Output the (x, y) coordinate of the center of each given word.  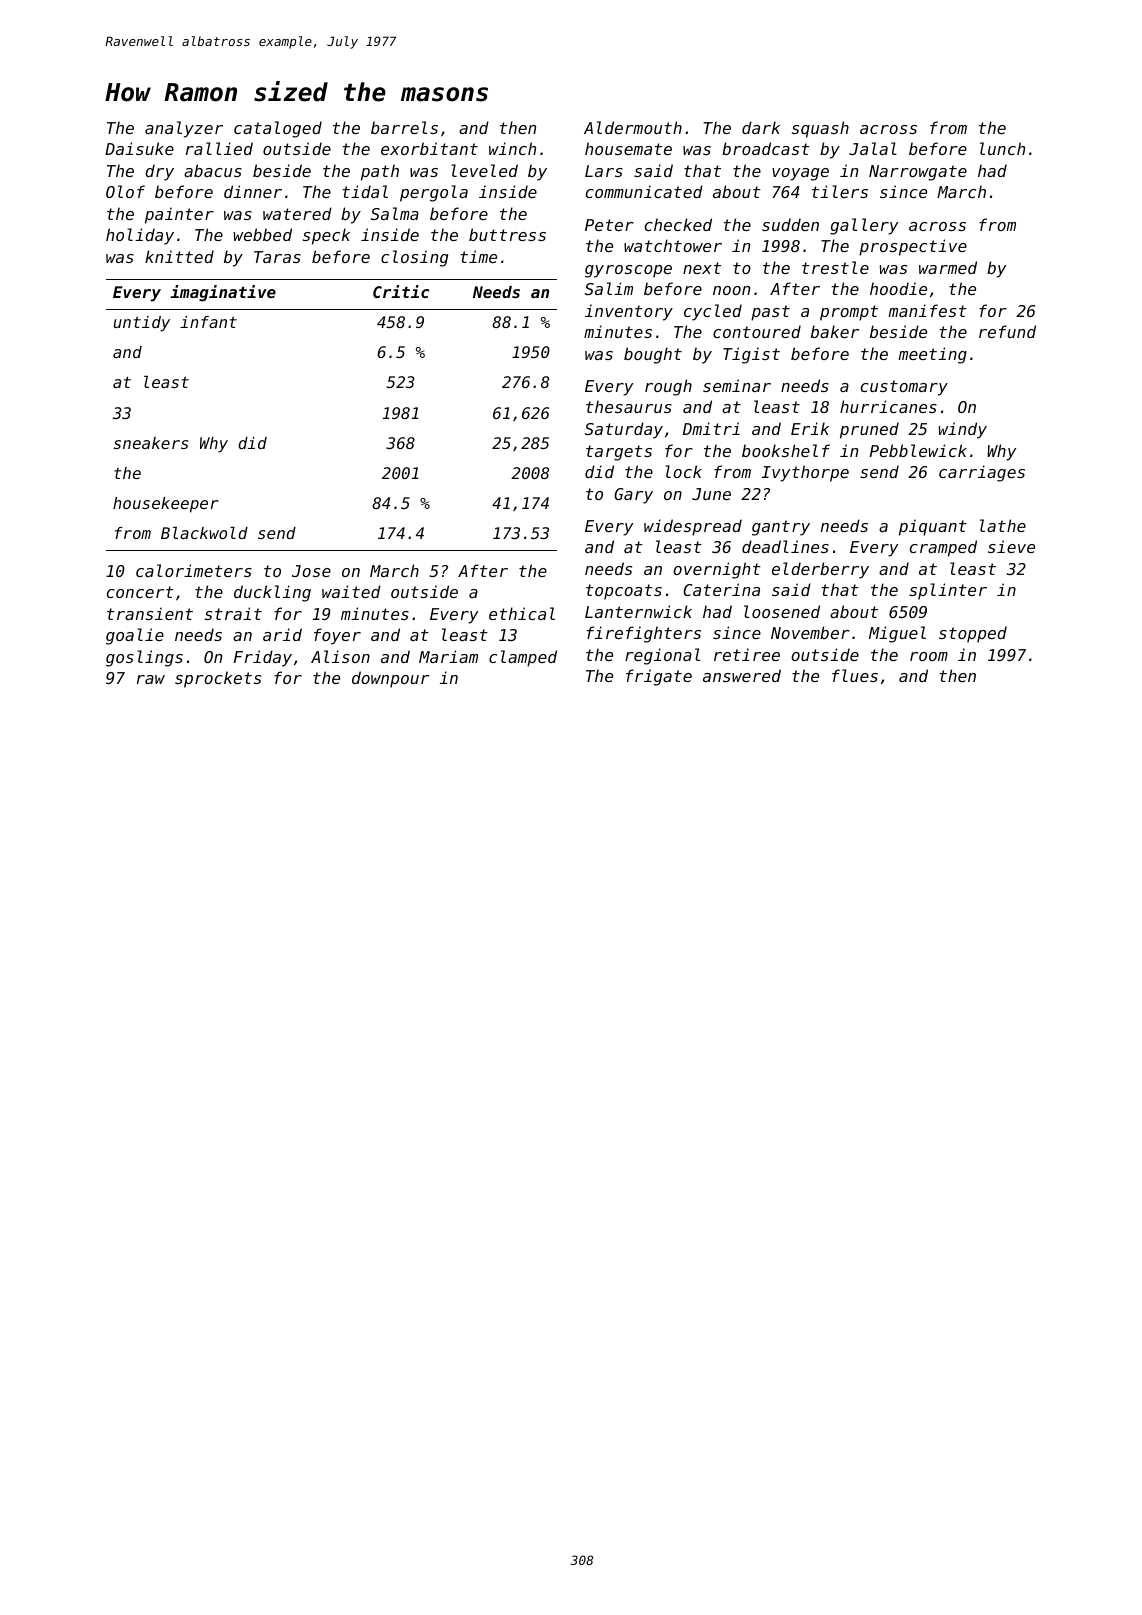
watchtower (673, 245)
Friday (263, 658)
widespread (693, 527)
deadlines (785, 546)
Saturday (624, 430)
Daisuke (139, 148)
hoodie (898, 288)
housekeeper (166, 505)
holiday (140, 236)
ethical (522, 613)
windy (963, 430)
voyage (800, 174)
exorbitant (429, 148)
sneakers (151, 443)
